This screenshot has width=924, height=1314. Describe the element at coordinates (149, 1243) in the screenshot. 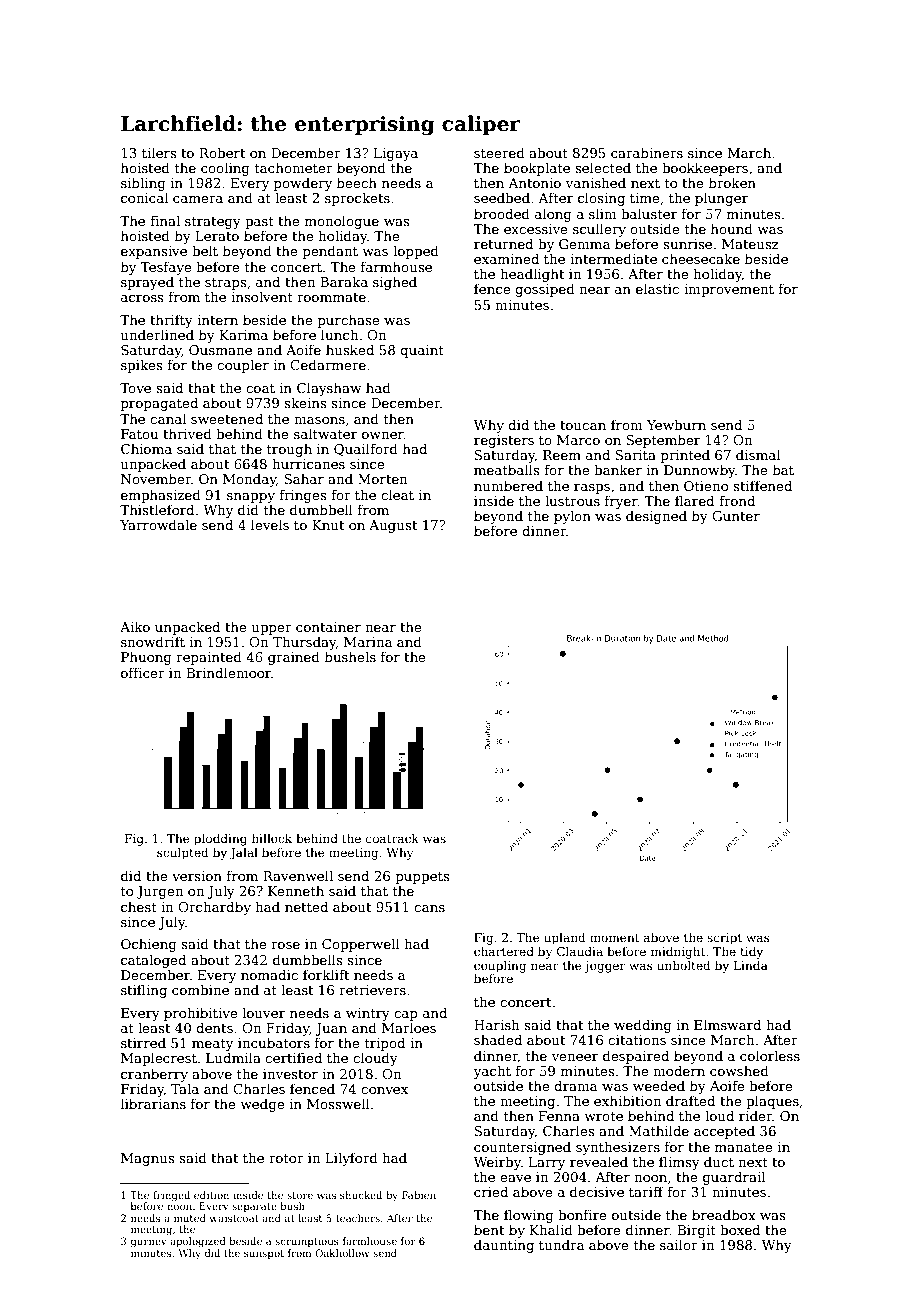

I see `gurney` at that location.
